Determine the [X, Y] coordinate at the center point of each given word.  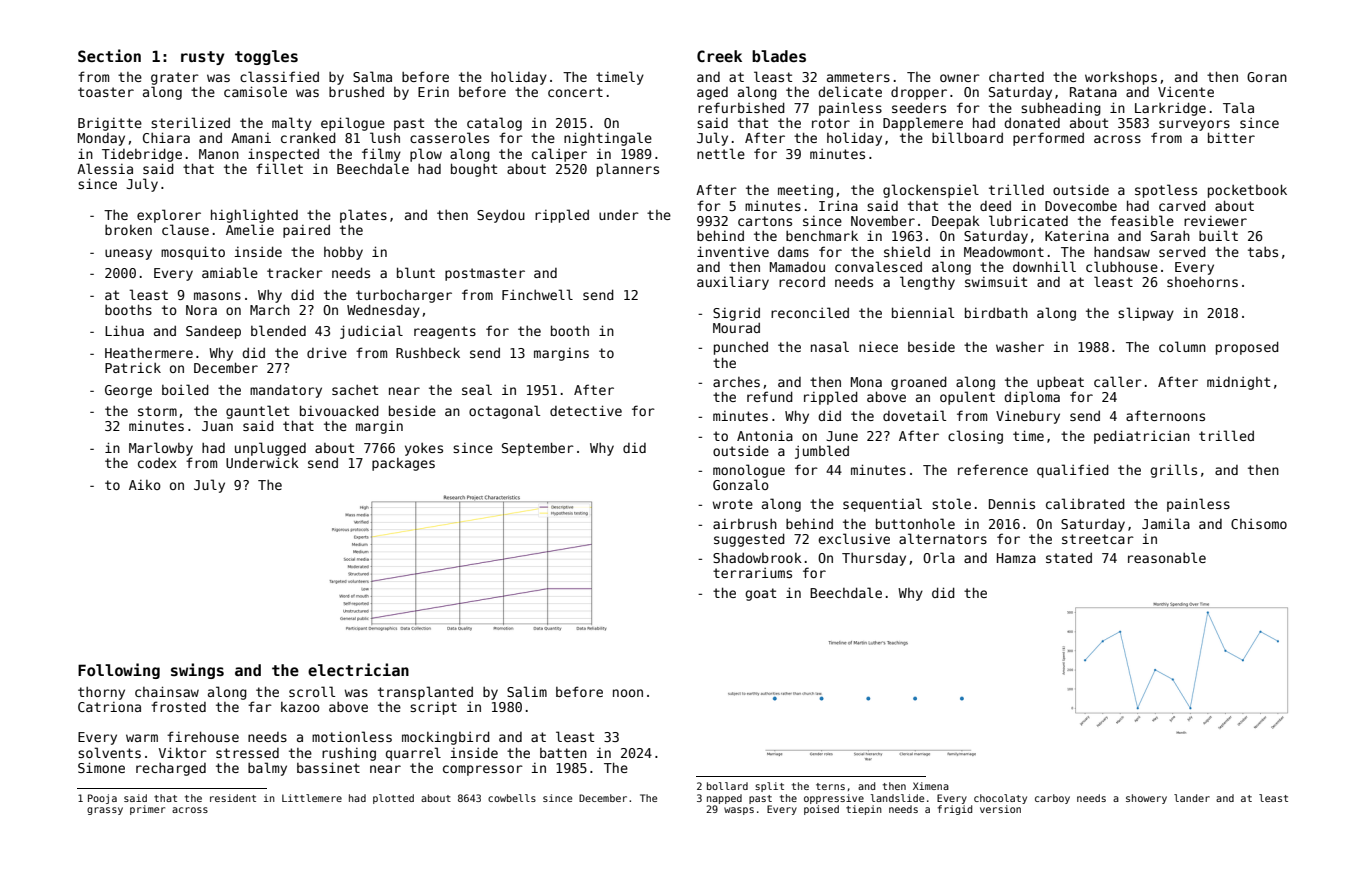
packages [403, 464]
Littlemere [312, 798]
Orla [939, 557]
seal [477, 389]
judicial [371, 332]
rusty [203, 58]
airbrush [745, 524]
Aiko [145, 485]
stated [1069, 558]
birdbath [996, 312]
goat [760, 594]
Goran [1267, 77]
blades [779, 56]
